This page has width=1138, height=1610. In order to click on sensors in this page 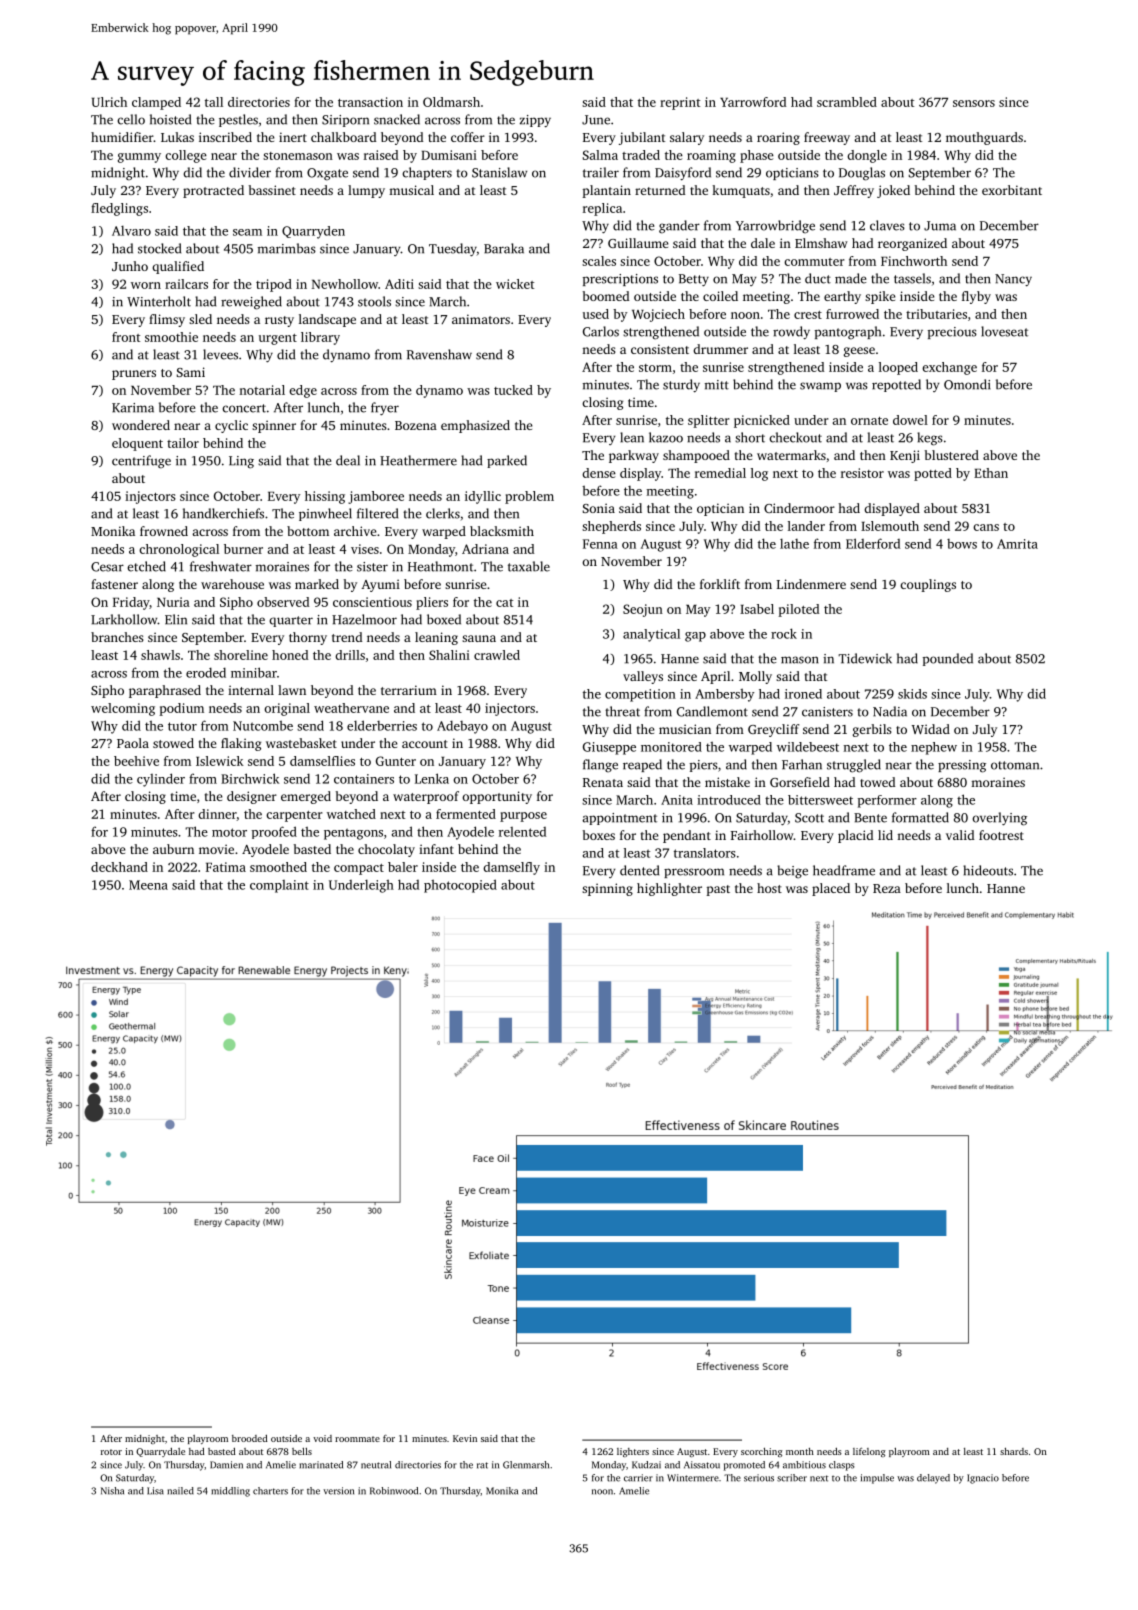, I will do `click(974, 103)`.
